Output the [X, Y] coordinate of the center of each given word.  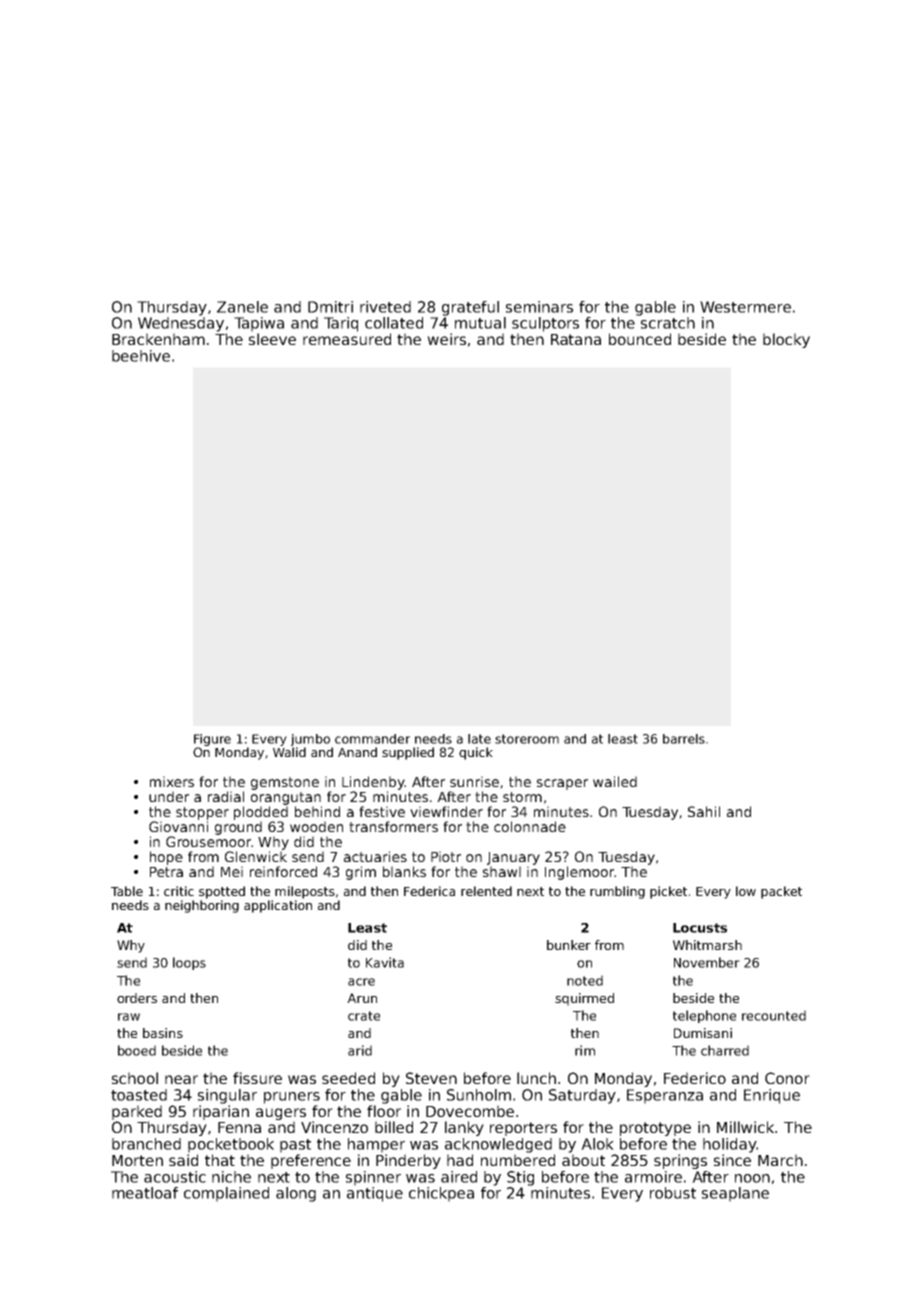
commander [372, 739]
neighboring [202, 906]
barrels [684, 739]
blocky [786, 340]
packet [781, 892]
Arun [362, 998]
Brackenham [158, 339]
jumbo [310, 740]
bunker [569, 945]
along [296, 1194]
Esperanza [665, 1096]
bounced [640, 339]
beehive [141, 356]
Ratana [576, 339]
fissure [257, 1078]
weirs [446, 339]
